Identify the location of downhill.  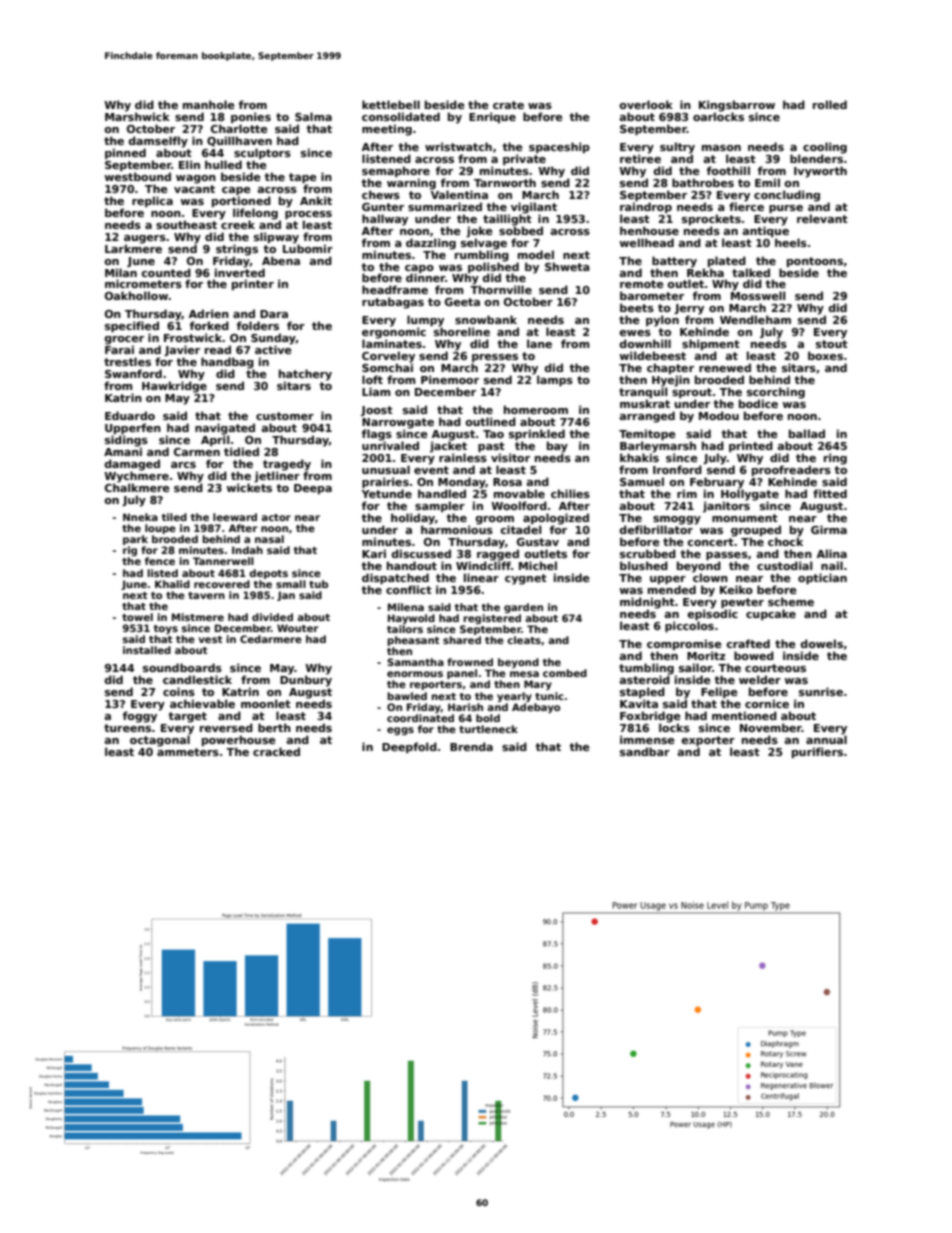
(645, 343).
